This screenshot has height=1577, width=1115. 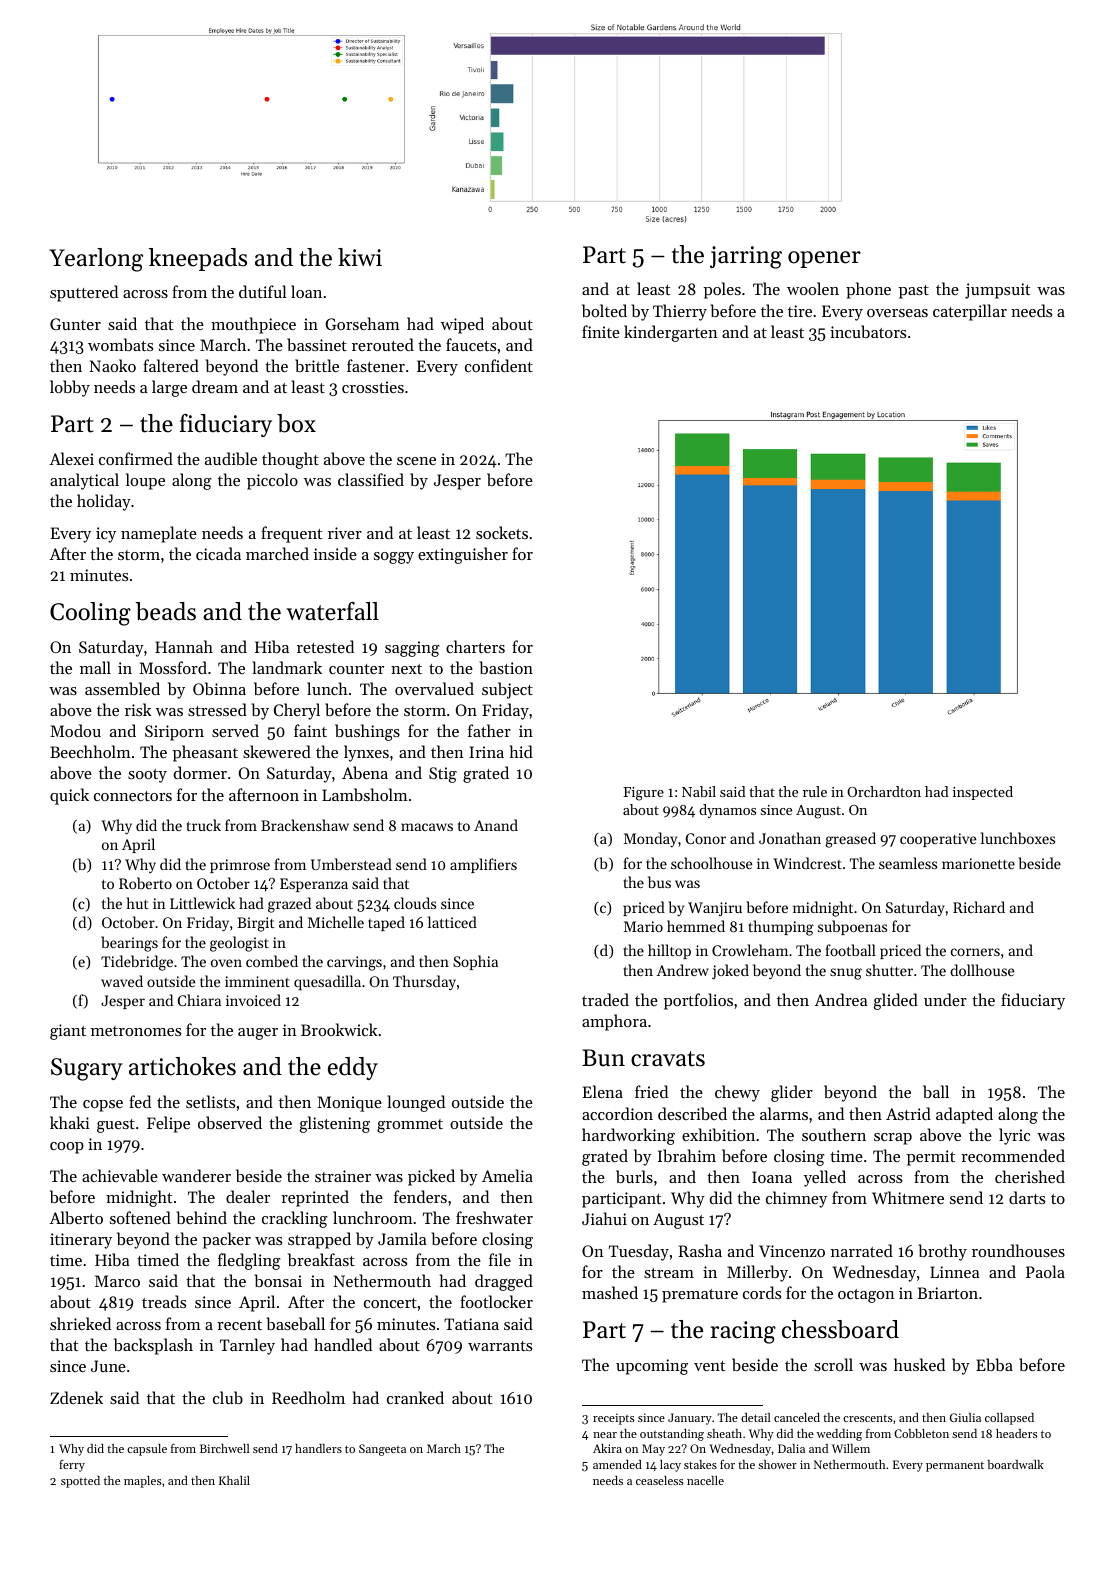 What do you see at coordinates (483, 865) in the screenshot?
I see `amplifiers` at bounding box center [483, 865].
